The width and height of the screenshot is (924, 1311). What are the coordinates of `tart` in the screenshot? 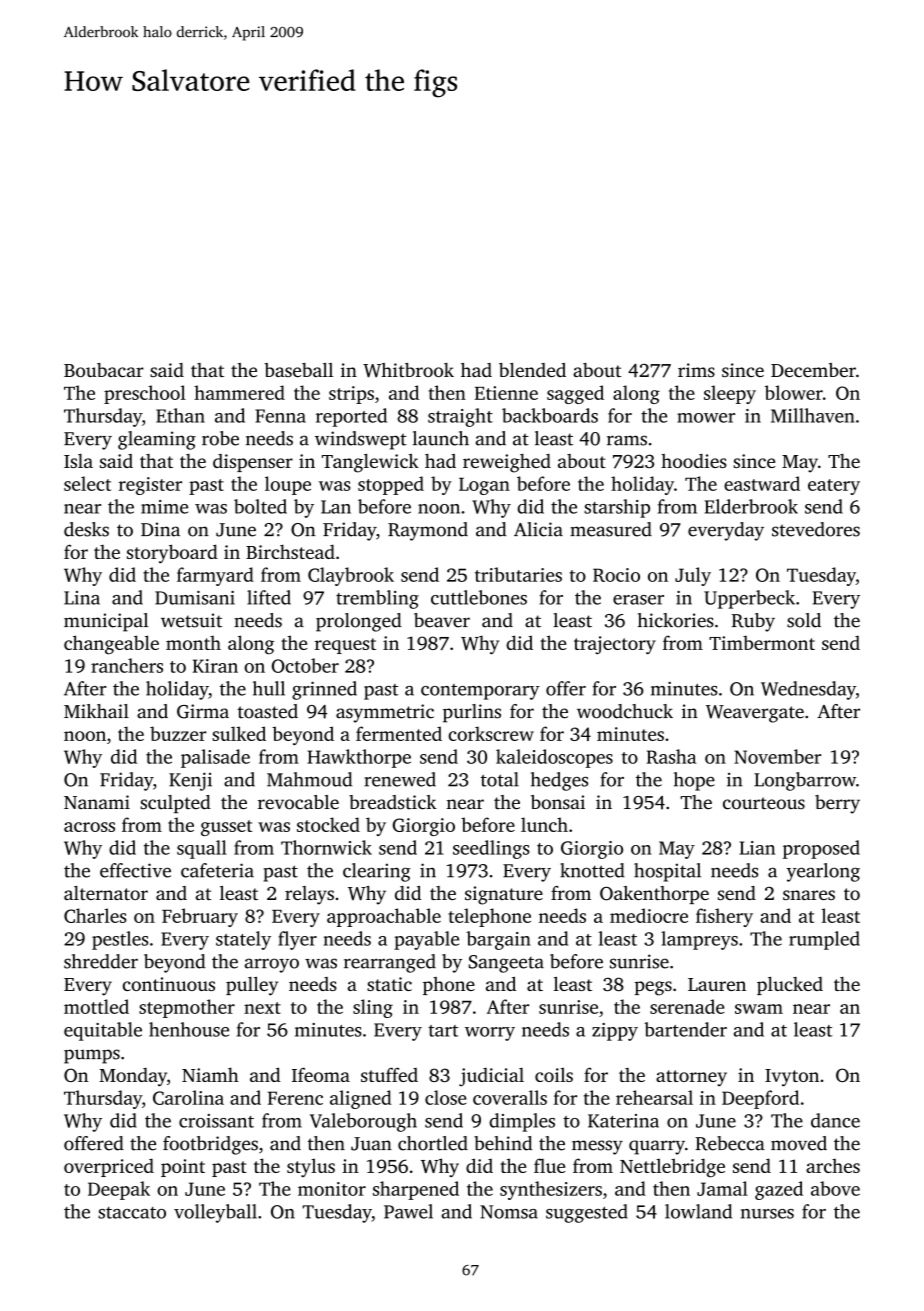 It's located at (443, 1031).
